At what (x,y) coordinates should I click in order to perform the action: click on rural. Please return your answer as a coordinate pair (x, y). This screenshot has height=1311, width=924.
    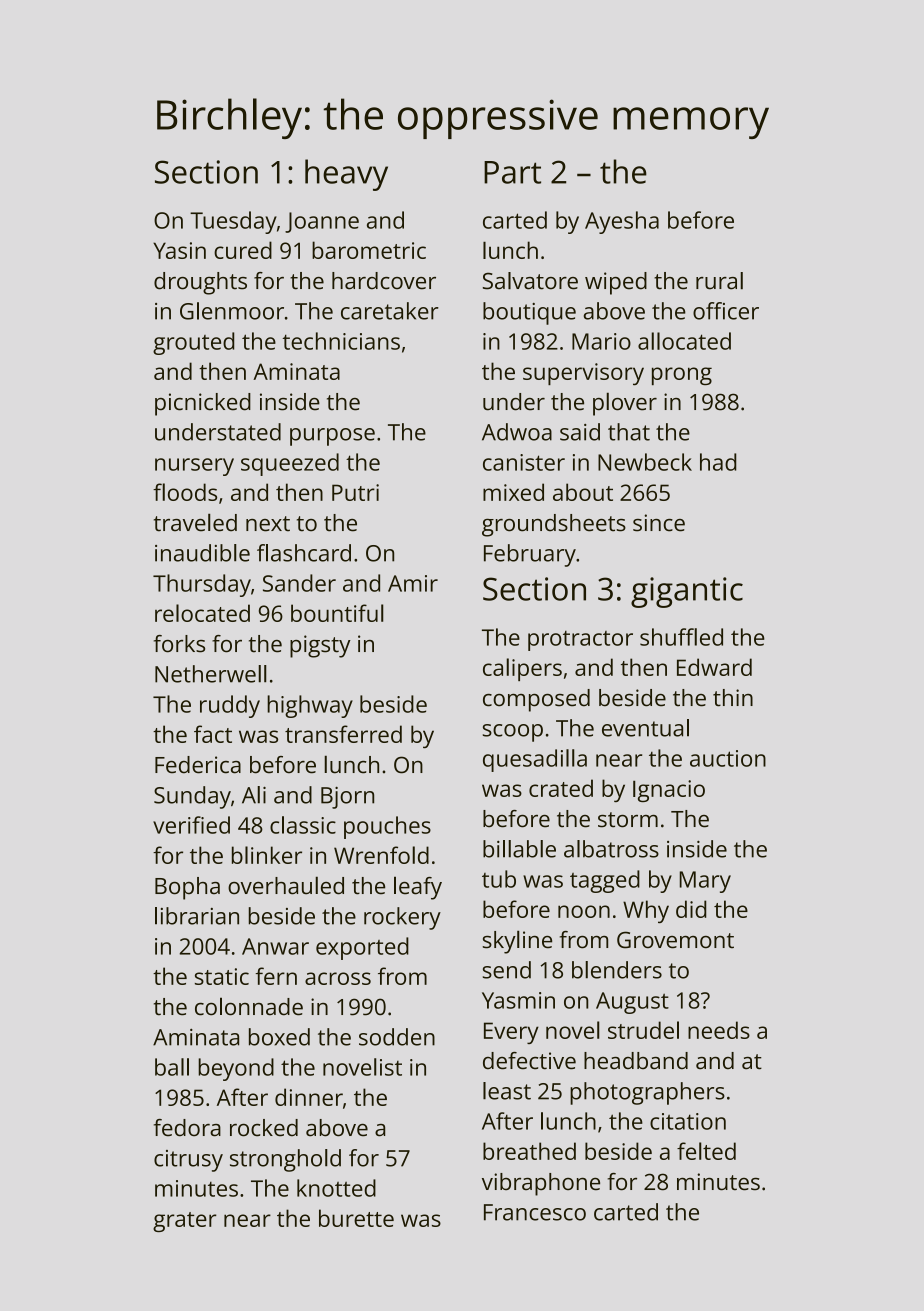
    Looking at the image, I should click on (719, 281).
